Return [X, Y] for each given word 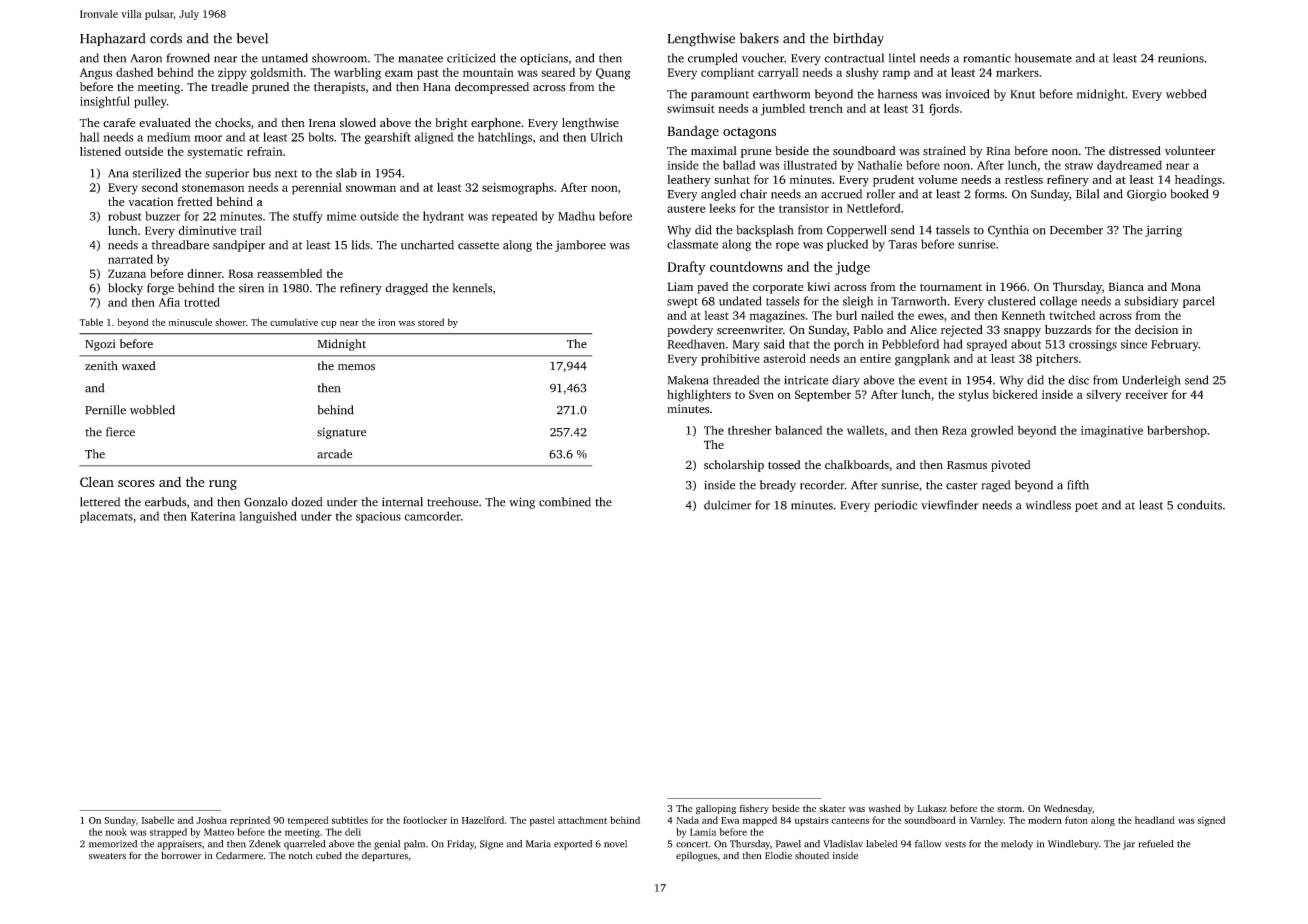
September [823, 396]
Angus [96, 74]
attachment [582, 820]
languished [268, 517]
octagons [749, 133]
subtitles [350, 820]
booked [1189, 194]
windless [1048, 505]
